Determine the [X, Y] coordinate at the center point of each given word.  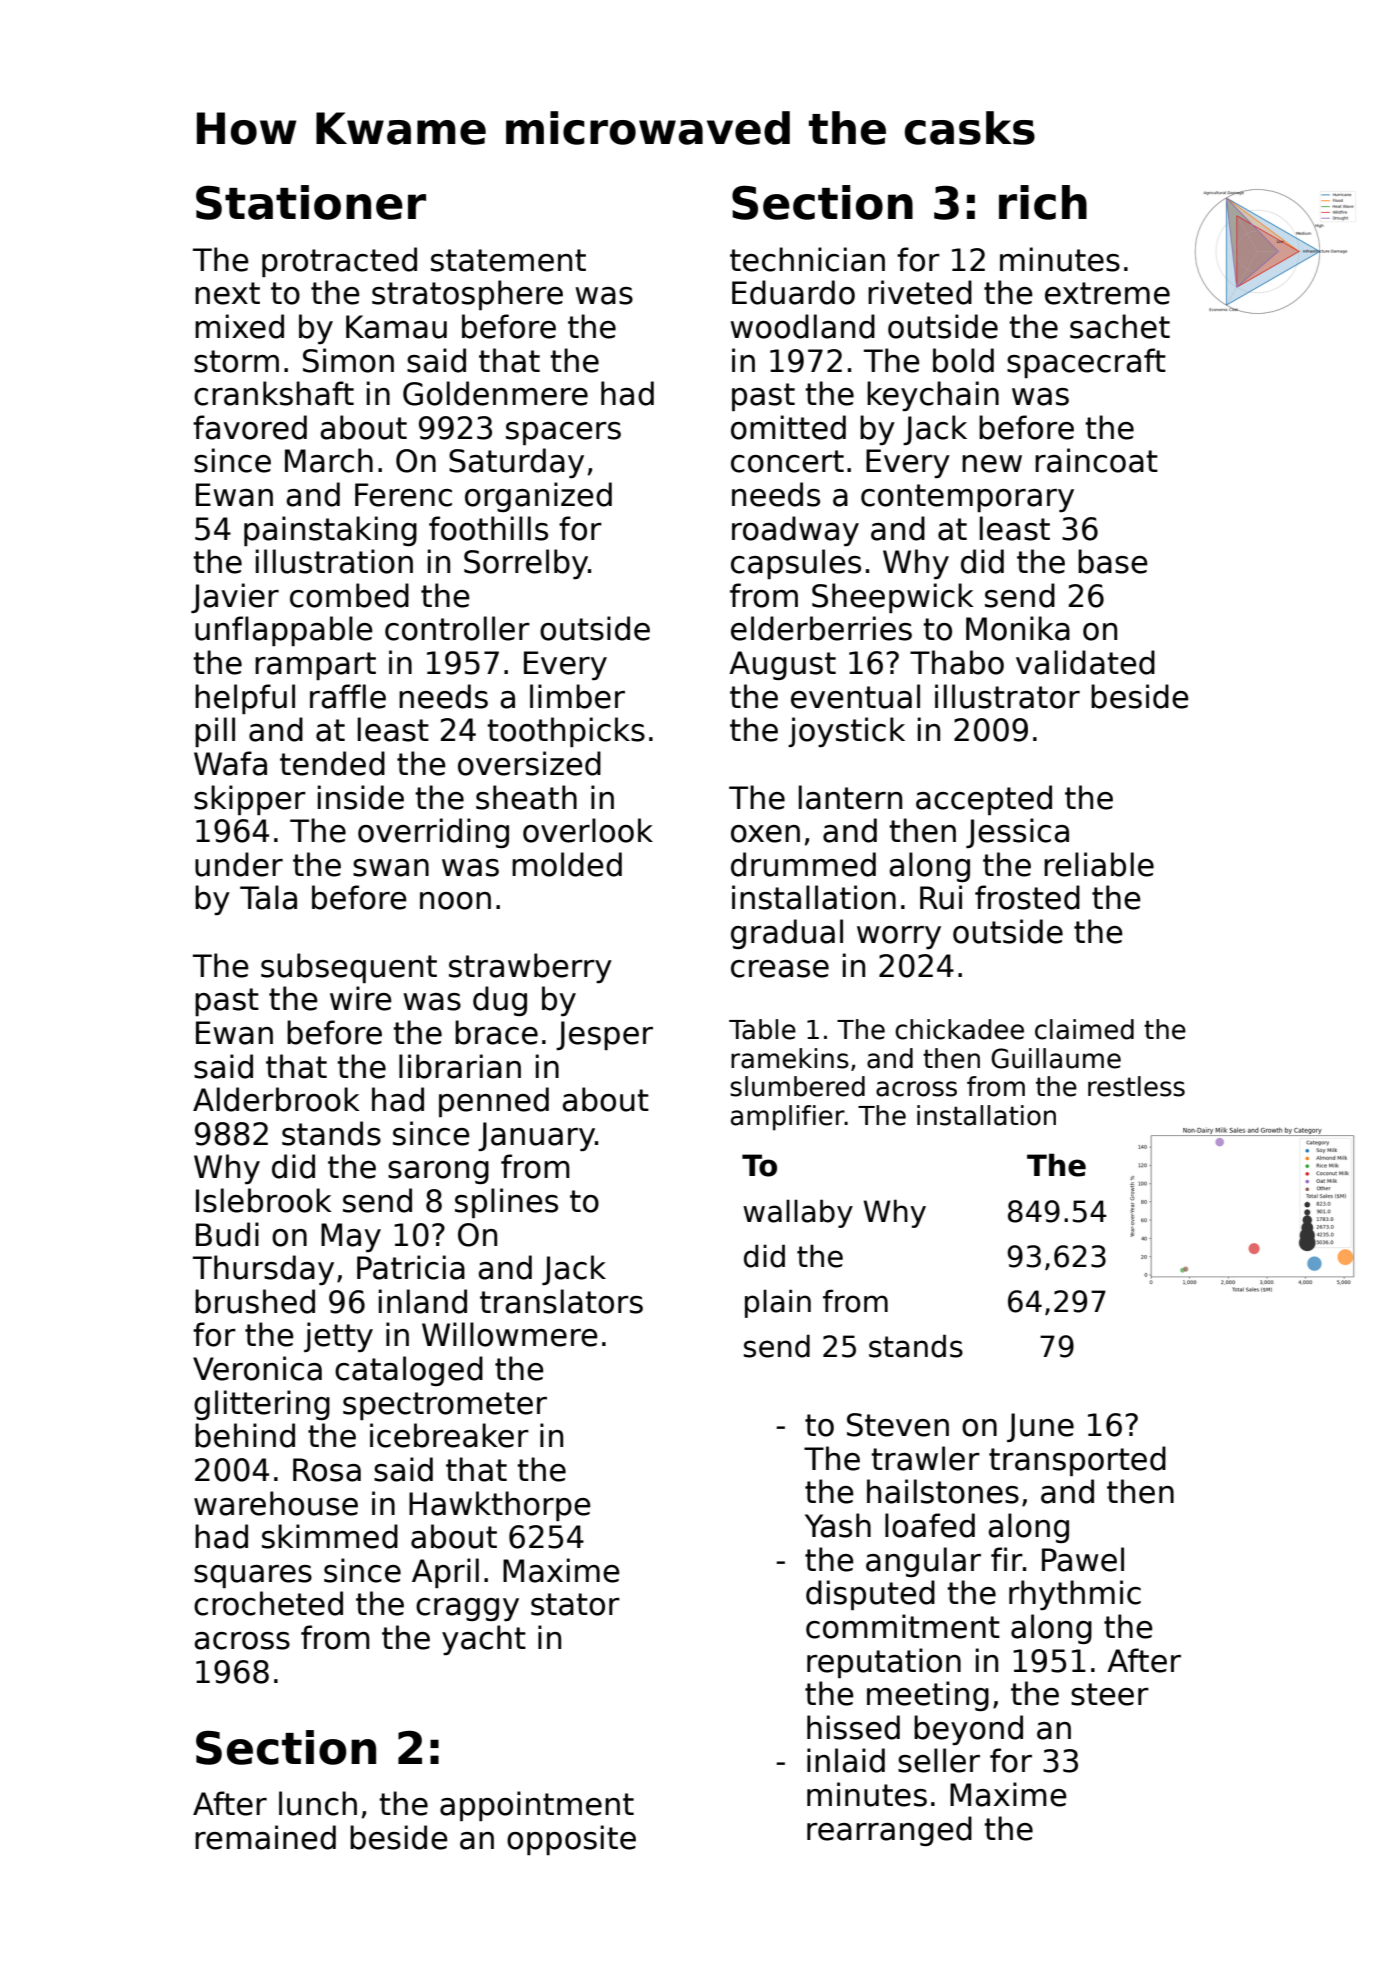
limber [577, 696]
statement [508, 260]
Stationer [311, 202]
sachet [1120, 326]
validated [1085, 662]
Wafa [230, 763]
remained [265, 1837]
